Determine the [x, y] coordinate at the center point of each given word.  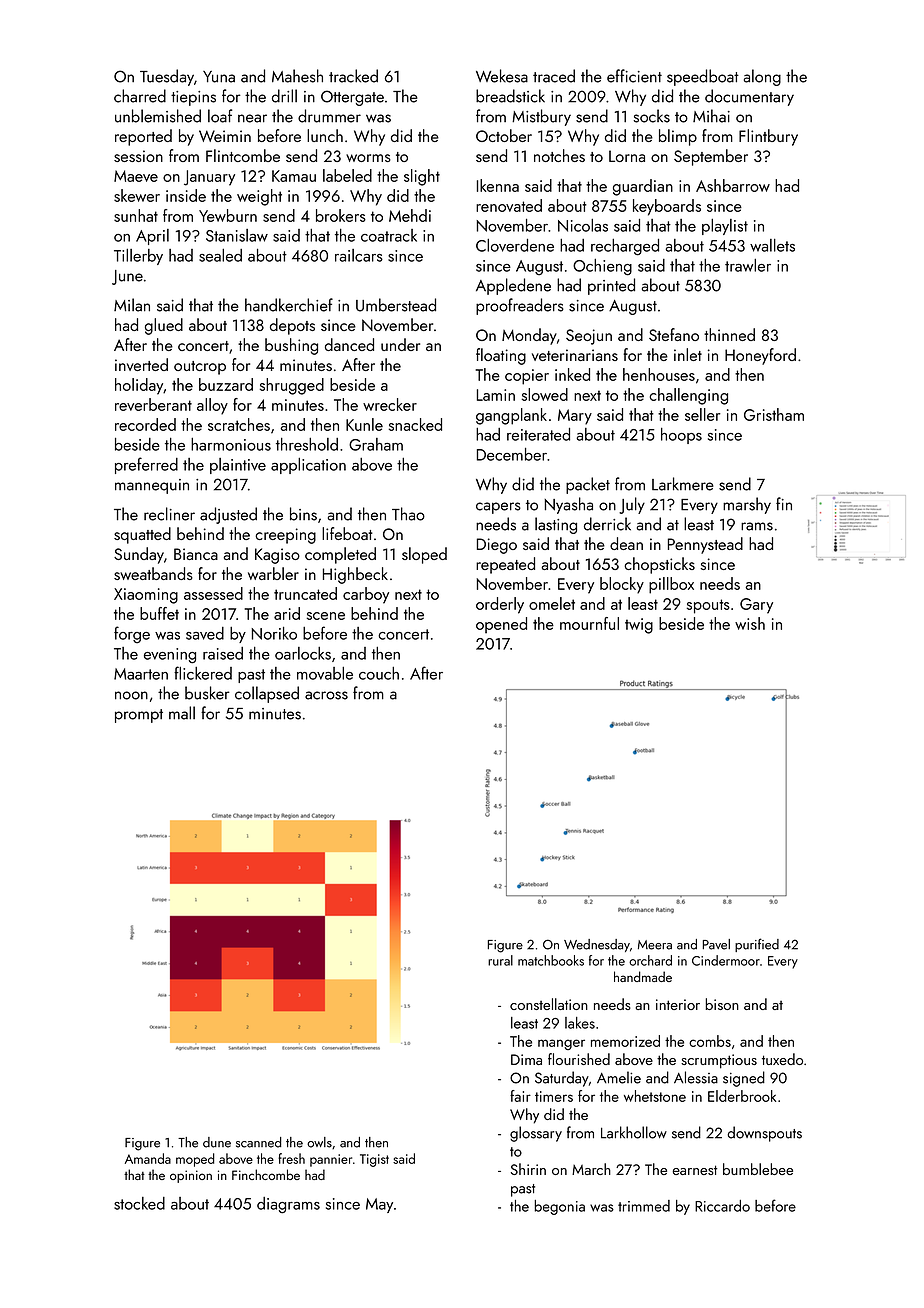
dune [217, 1142]
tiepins [193, 98]
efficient [634, 76]
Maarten [141, 674]
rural [500, 960]
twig [639, 626]
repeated [505, 565]
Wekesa [502, 76]
